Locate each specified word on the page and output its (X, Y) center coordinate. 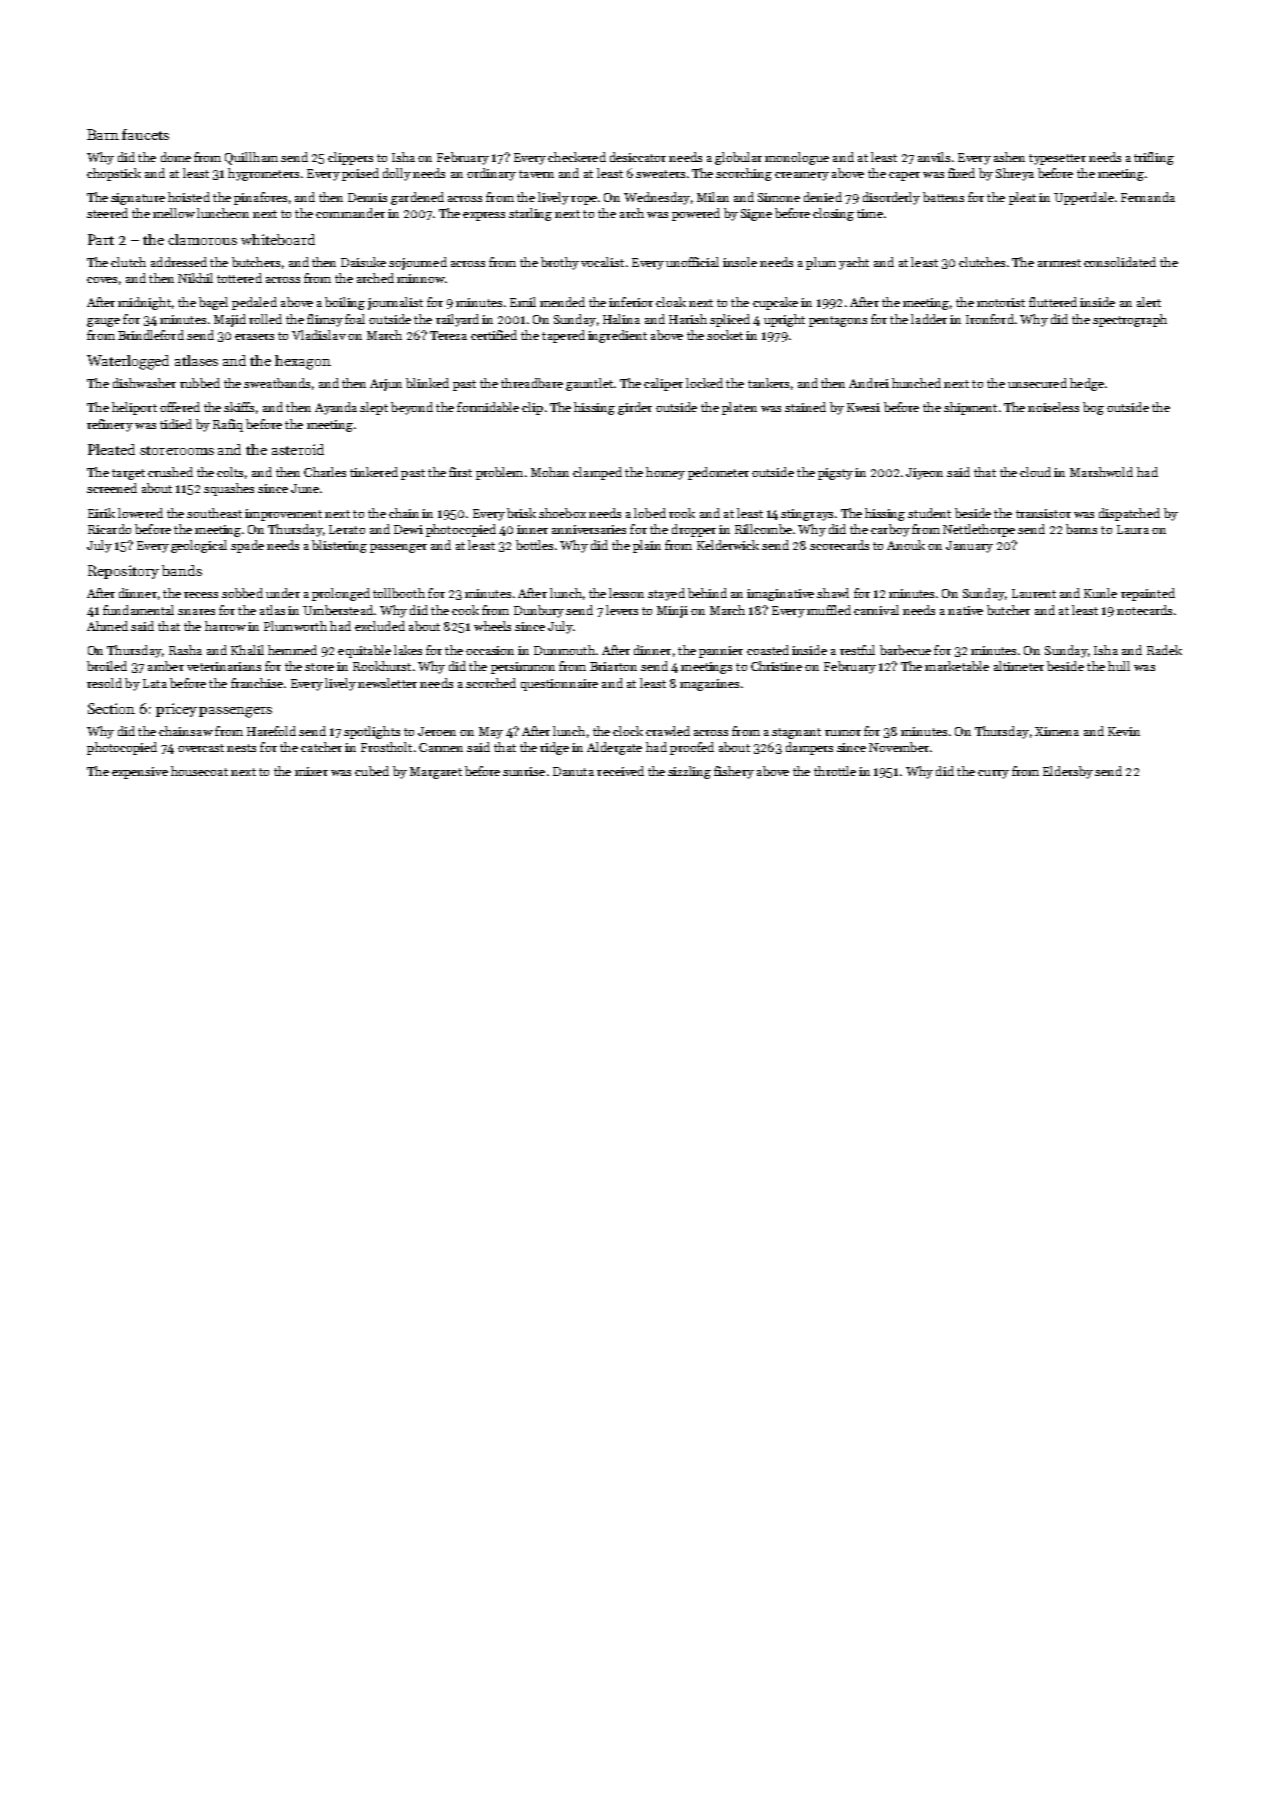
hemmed (292, 650)
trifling (1154, 158)
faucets (145, 134)
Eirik (101, 513)
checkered (577, 157)
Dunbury (539, 611)
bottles (534, 545)
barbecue (905, 650)
